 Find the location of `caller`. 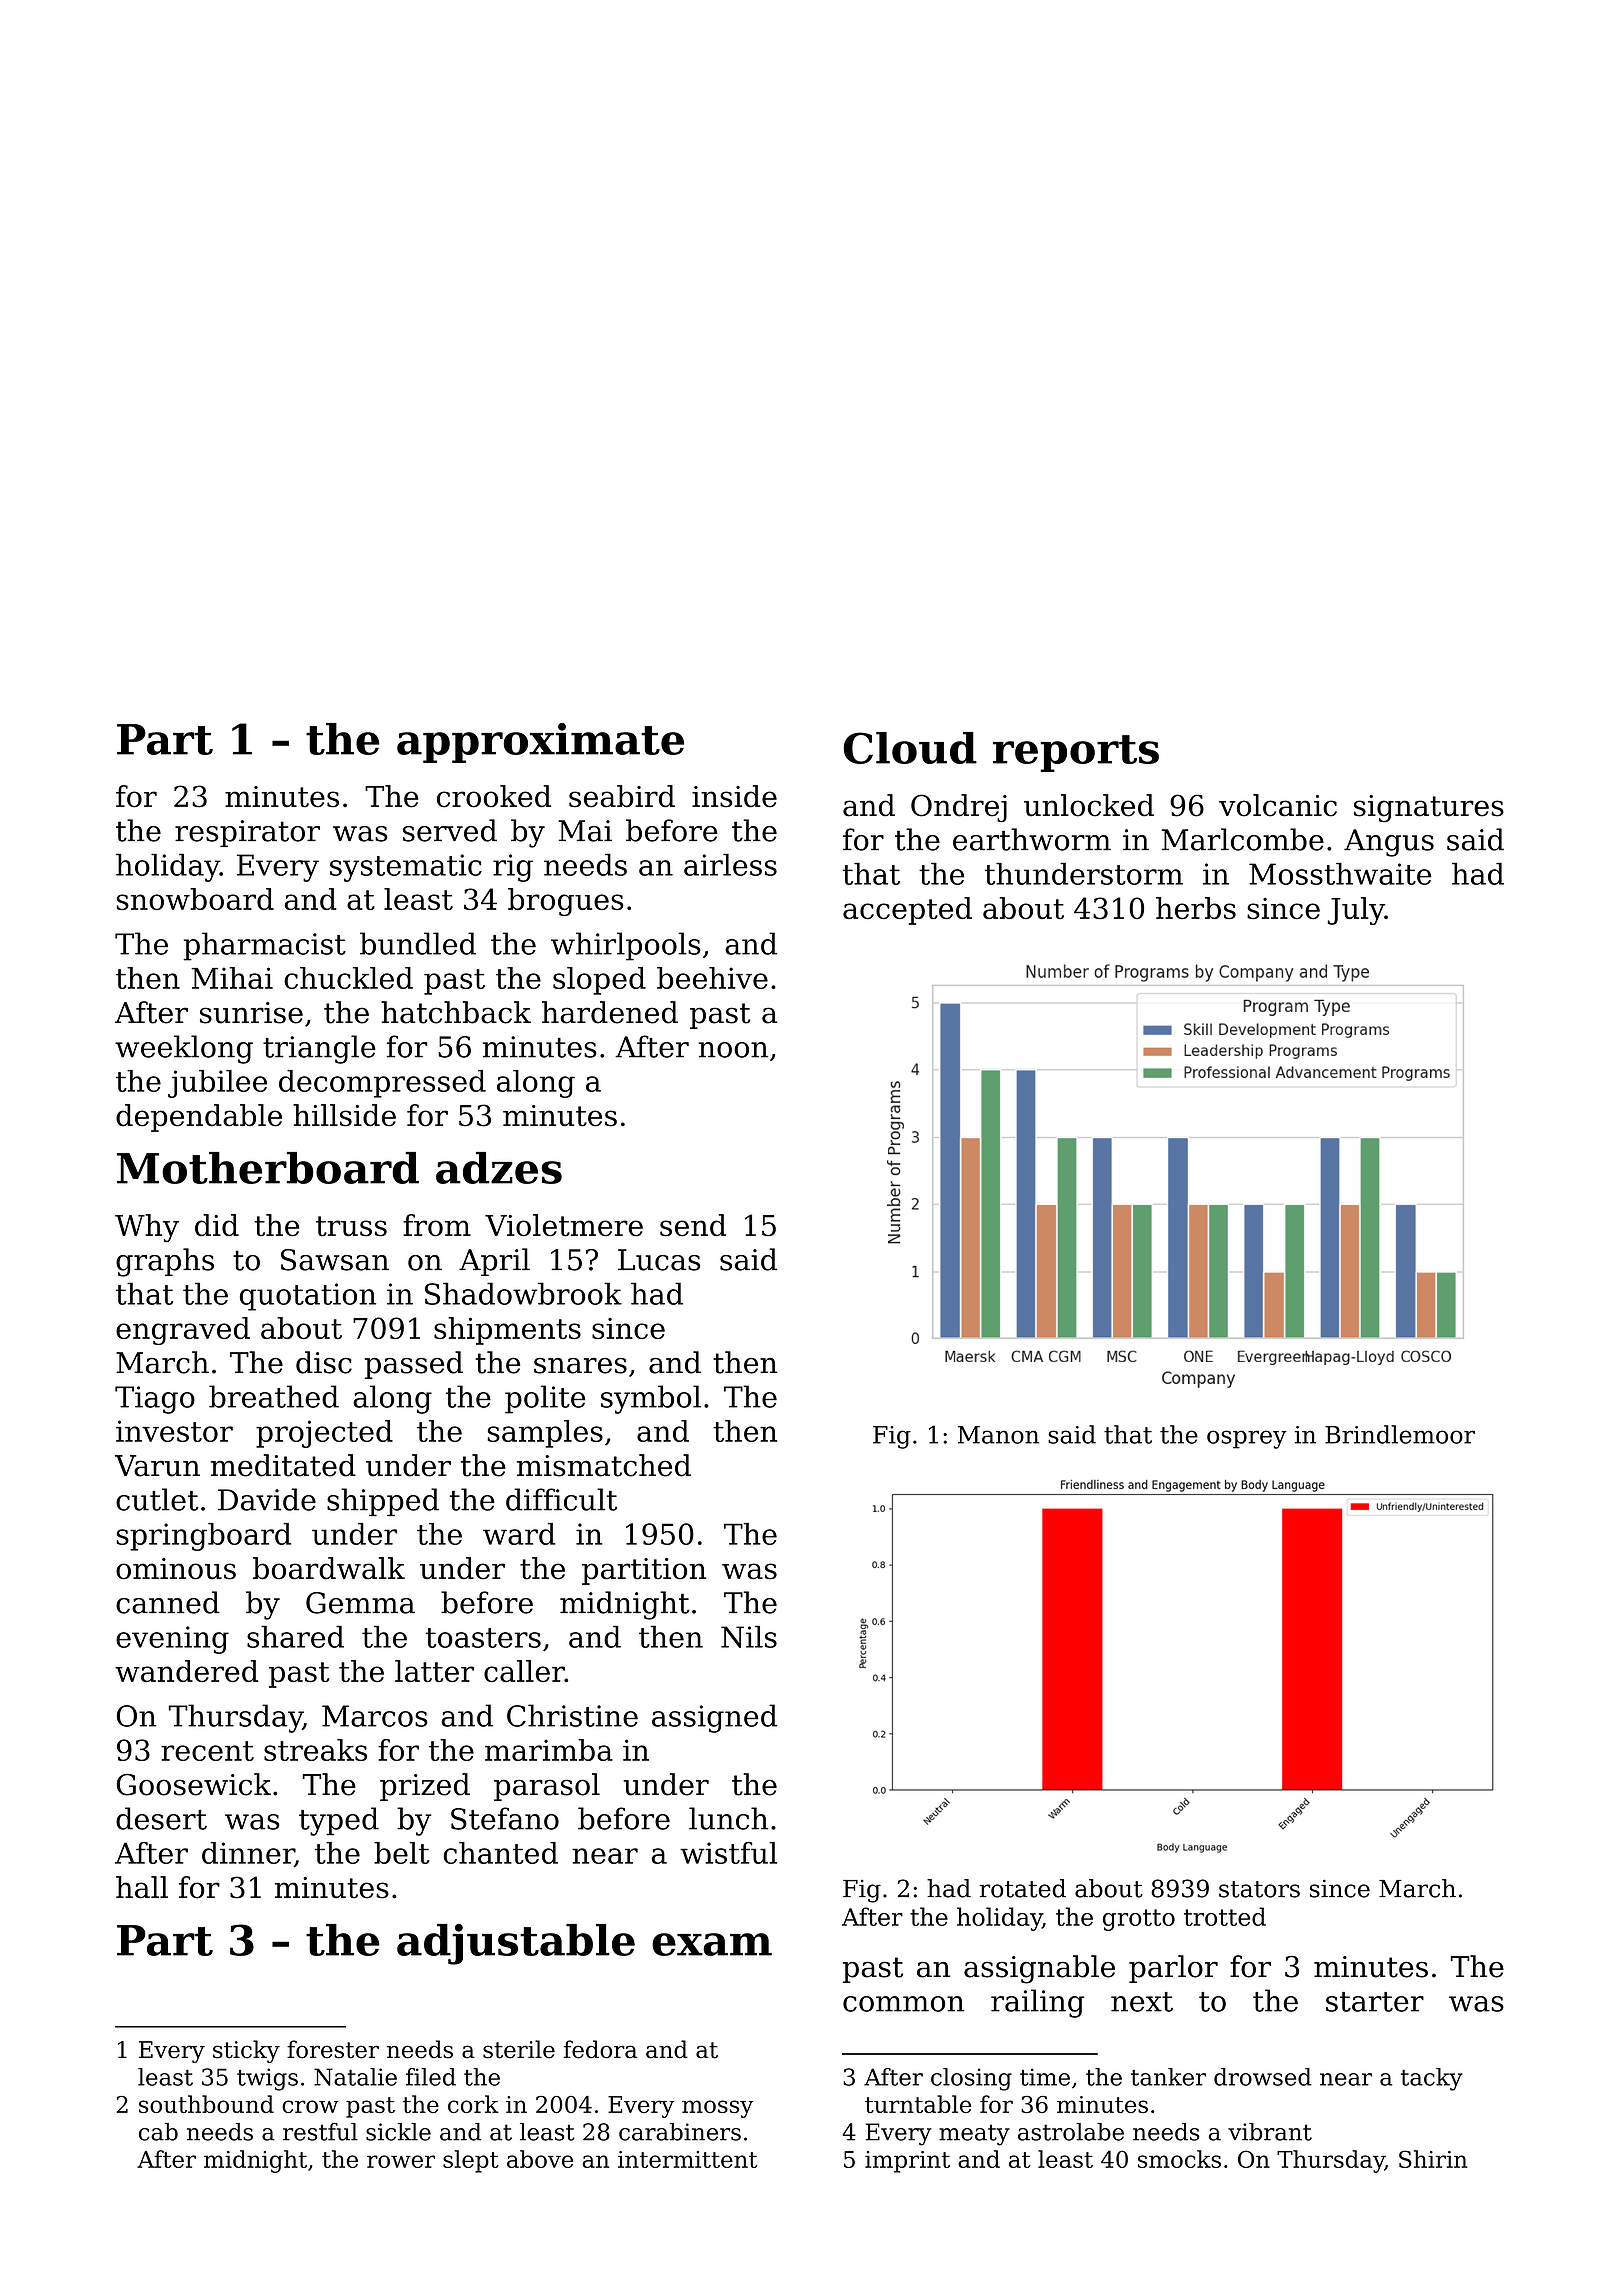

caller is located at coordinates (524, 1671).
